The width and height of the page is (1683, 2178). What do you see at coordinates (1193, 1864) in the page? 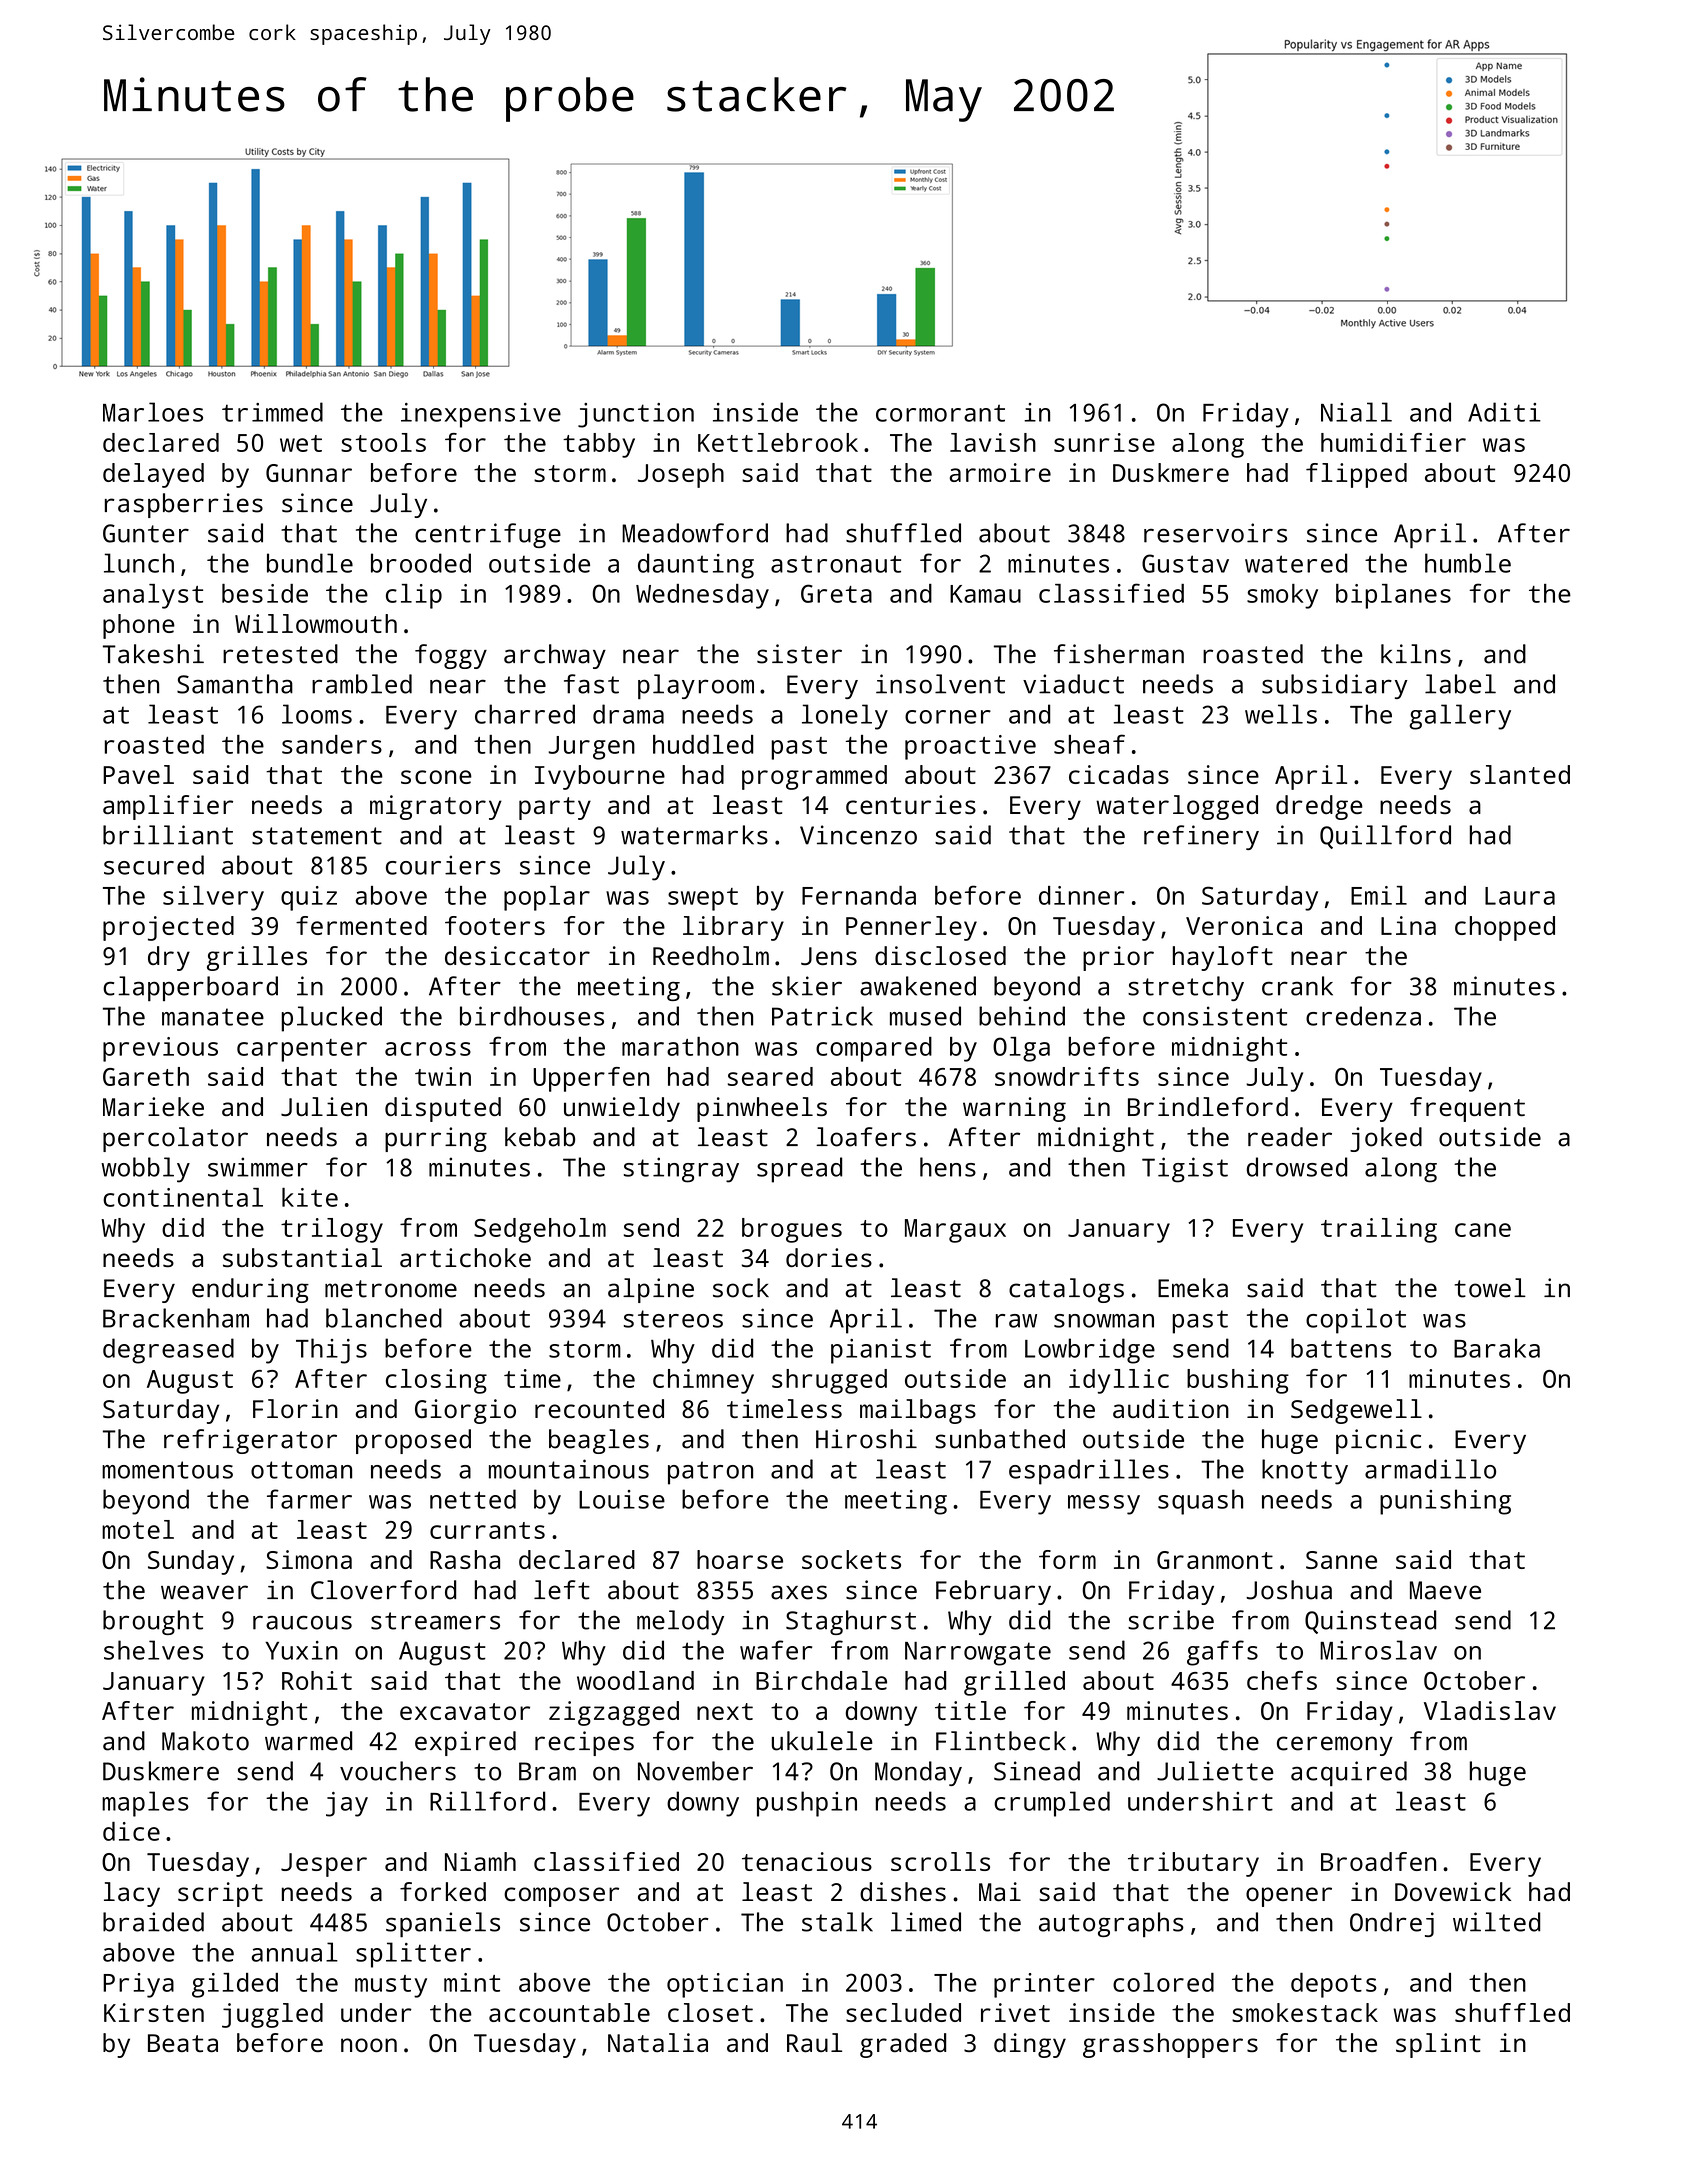
I see `tributary` at bounding box center [1193, 1864].
